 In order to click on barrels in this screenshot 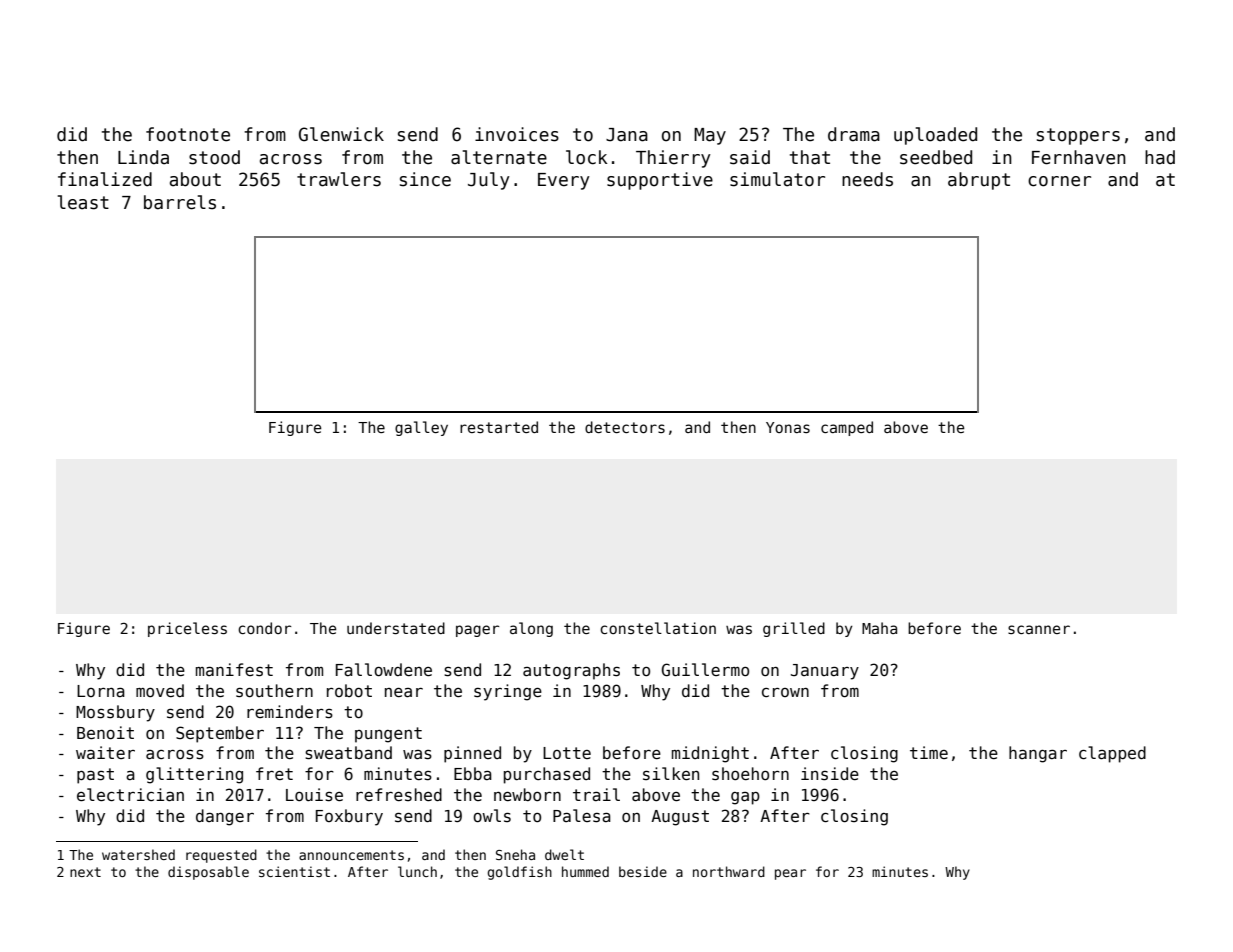, I will do `click(180, 202)`.
